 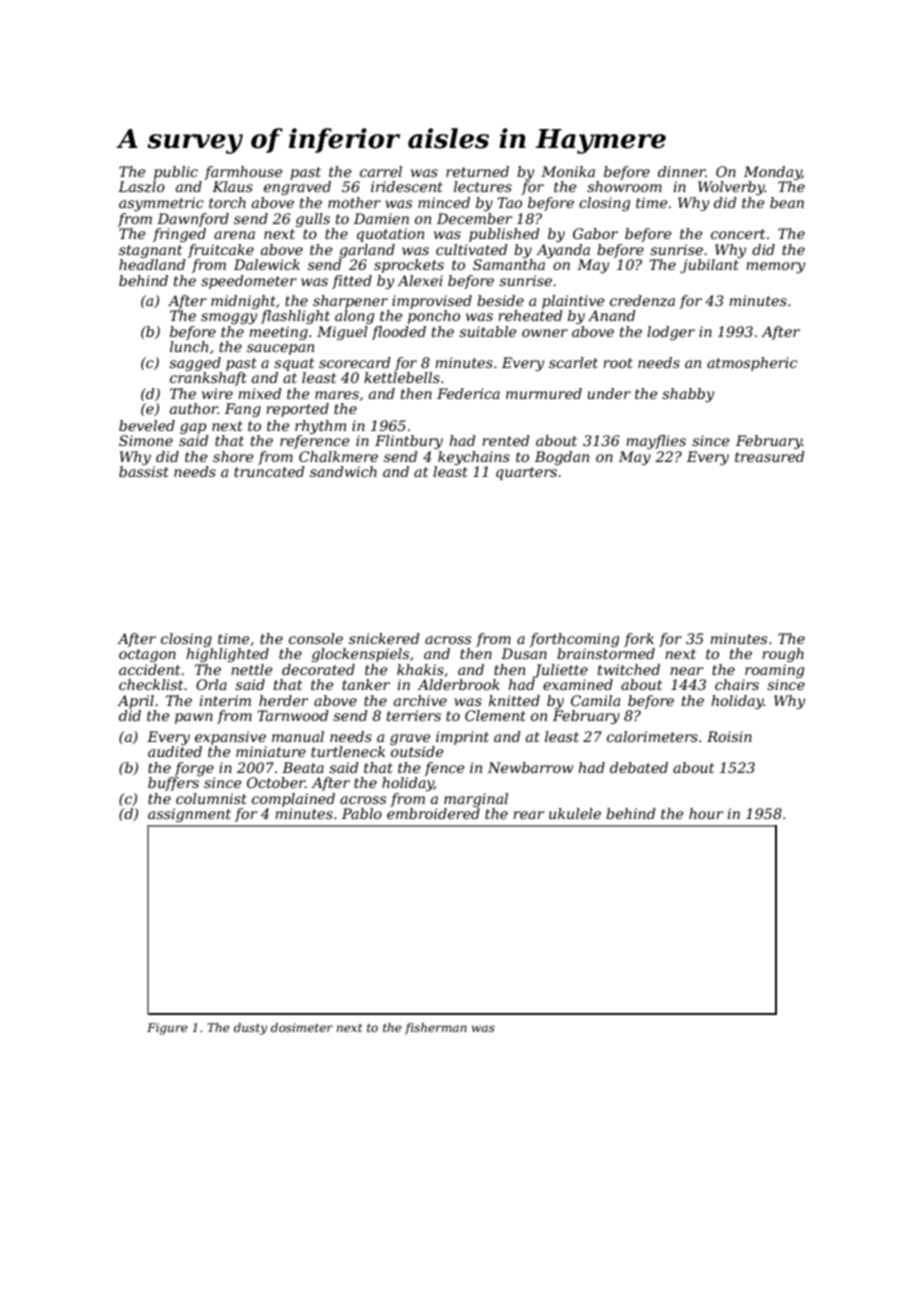 What do you see at coordinates (167, 1029) in the image?
I see `Figure` at bounding box center [167, 1029].
